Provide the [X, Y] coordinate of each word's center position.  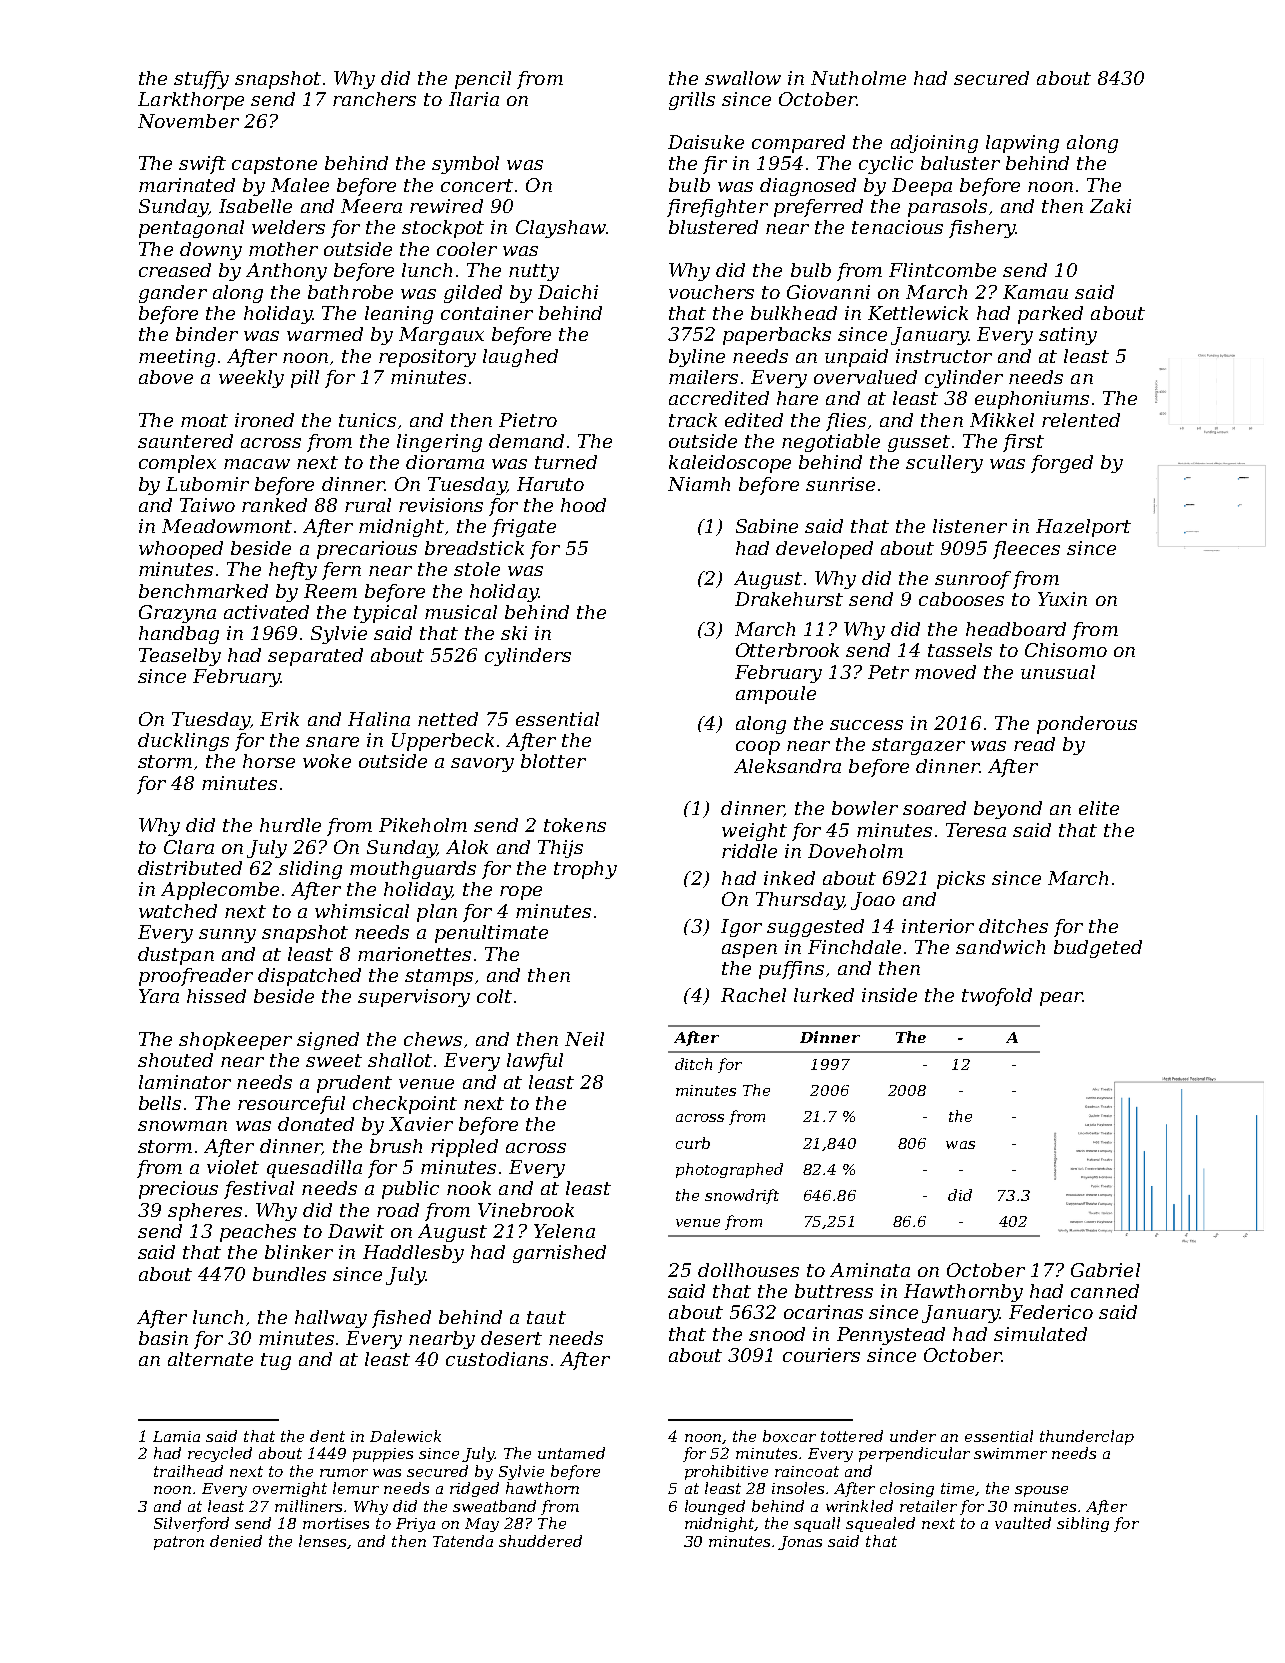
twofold [997, 997]
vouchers [711, 292]
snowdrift [742, 1196]
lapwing [1022, 144]
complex [177, 464]
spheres [205, 1212]
